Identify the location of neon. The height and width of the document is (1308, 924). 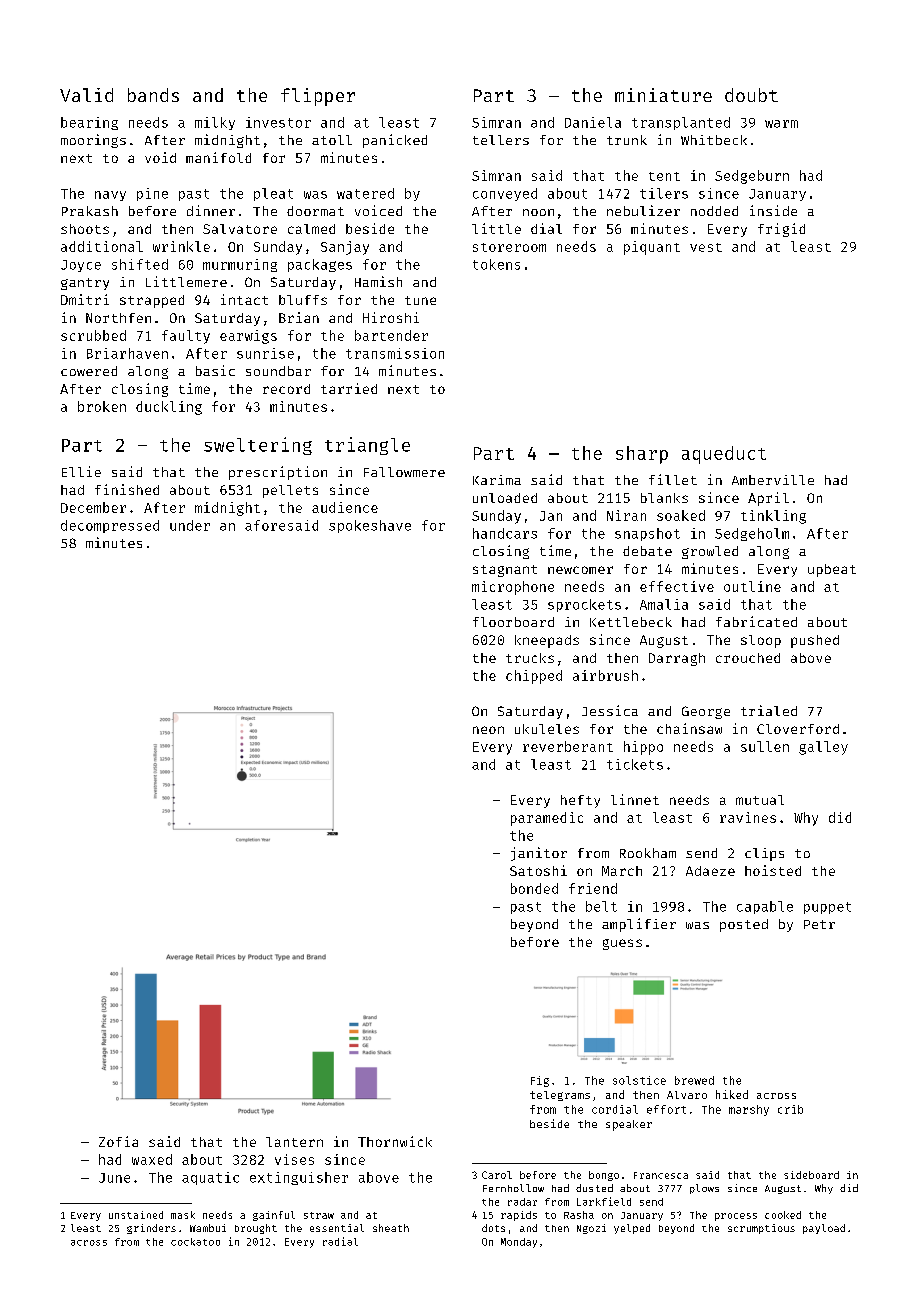
(488, 730).
